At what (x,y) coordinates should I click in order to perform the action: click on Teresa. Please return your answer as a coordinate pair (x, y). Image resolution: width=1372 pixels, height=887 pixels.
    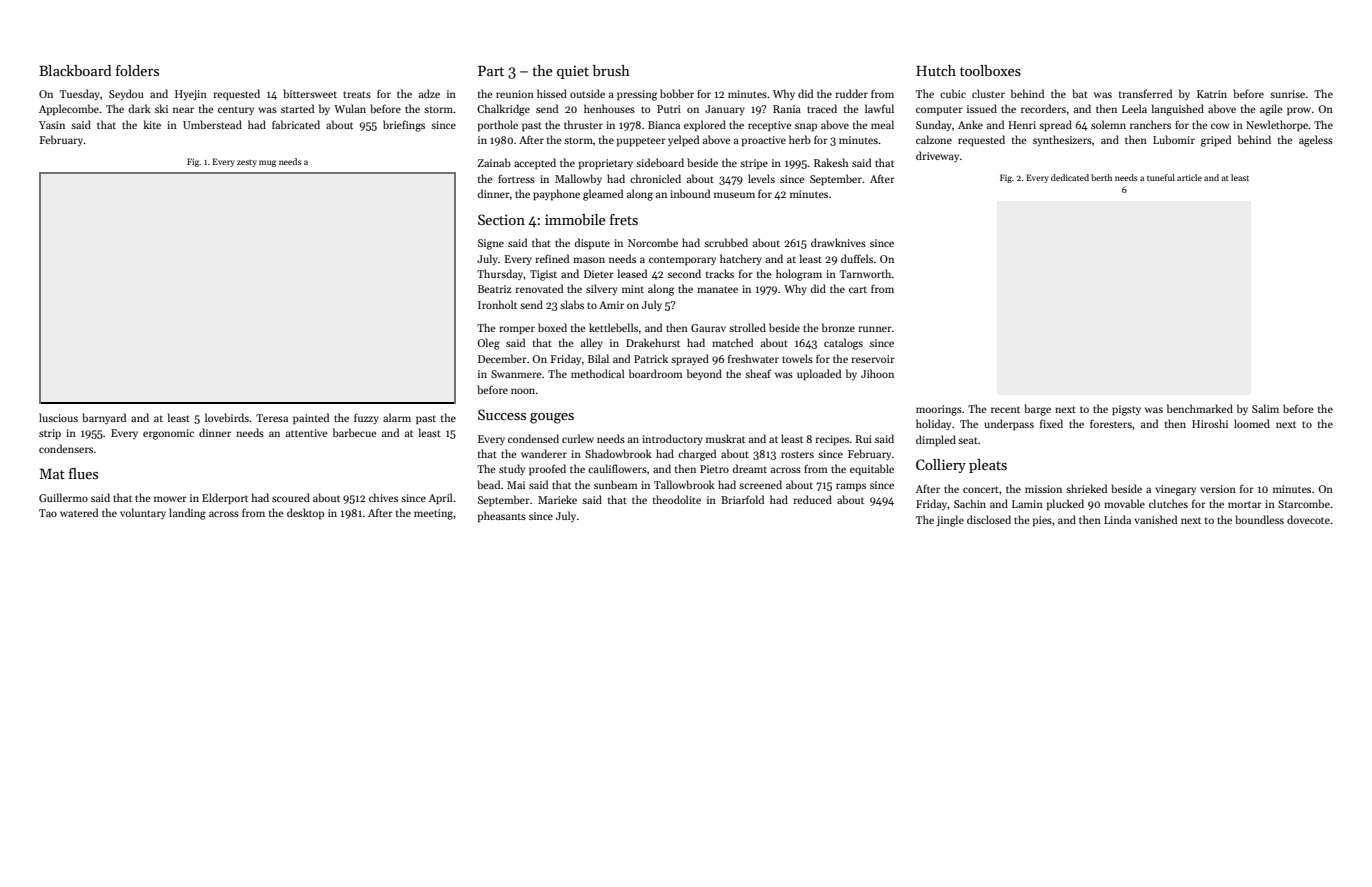
    Looking at the image, I should click on (272, 418).
